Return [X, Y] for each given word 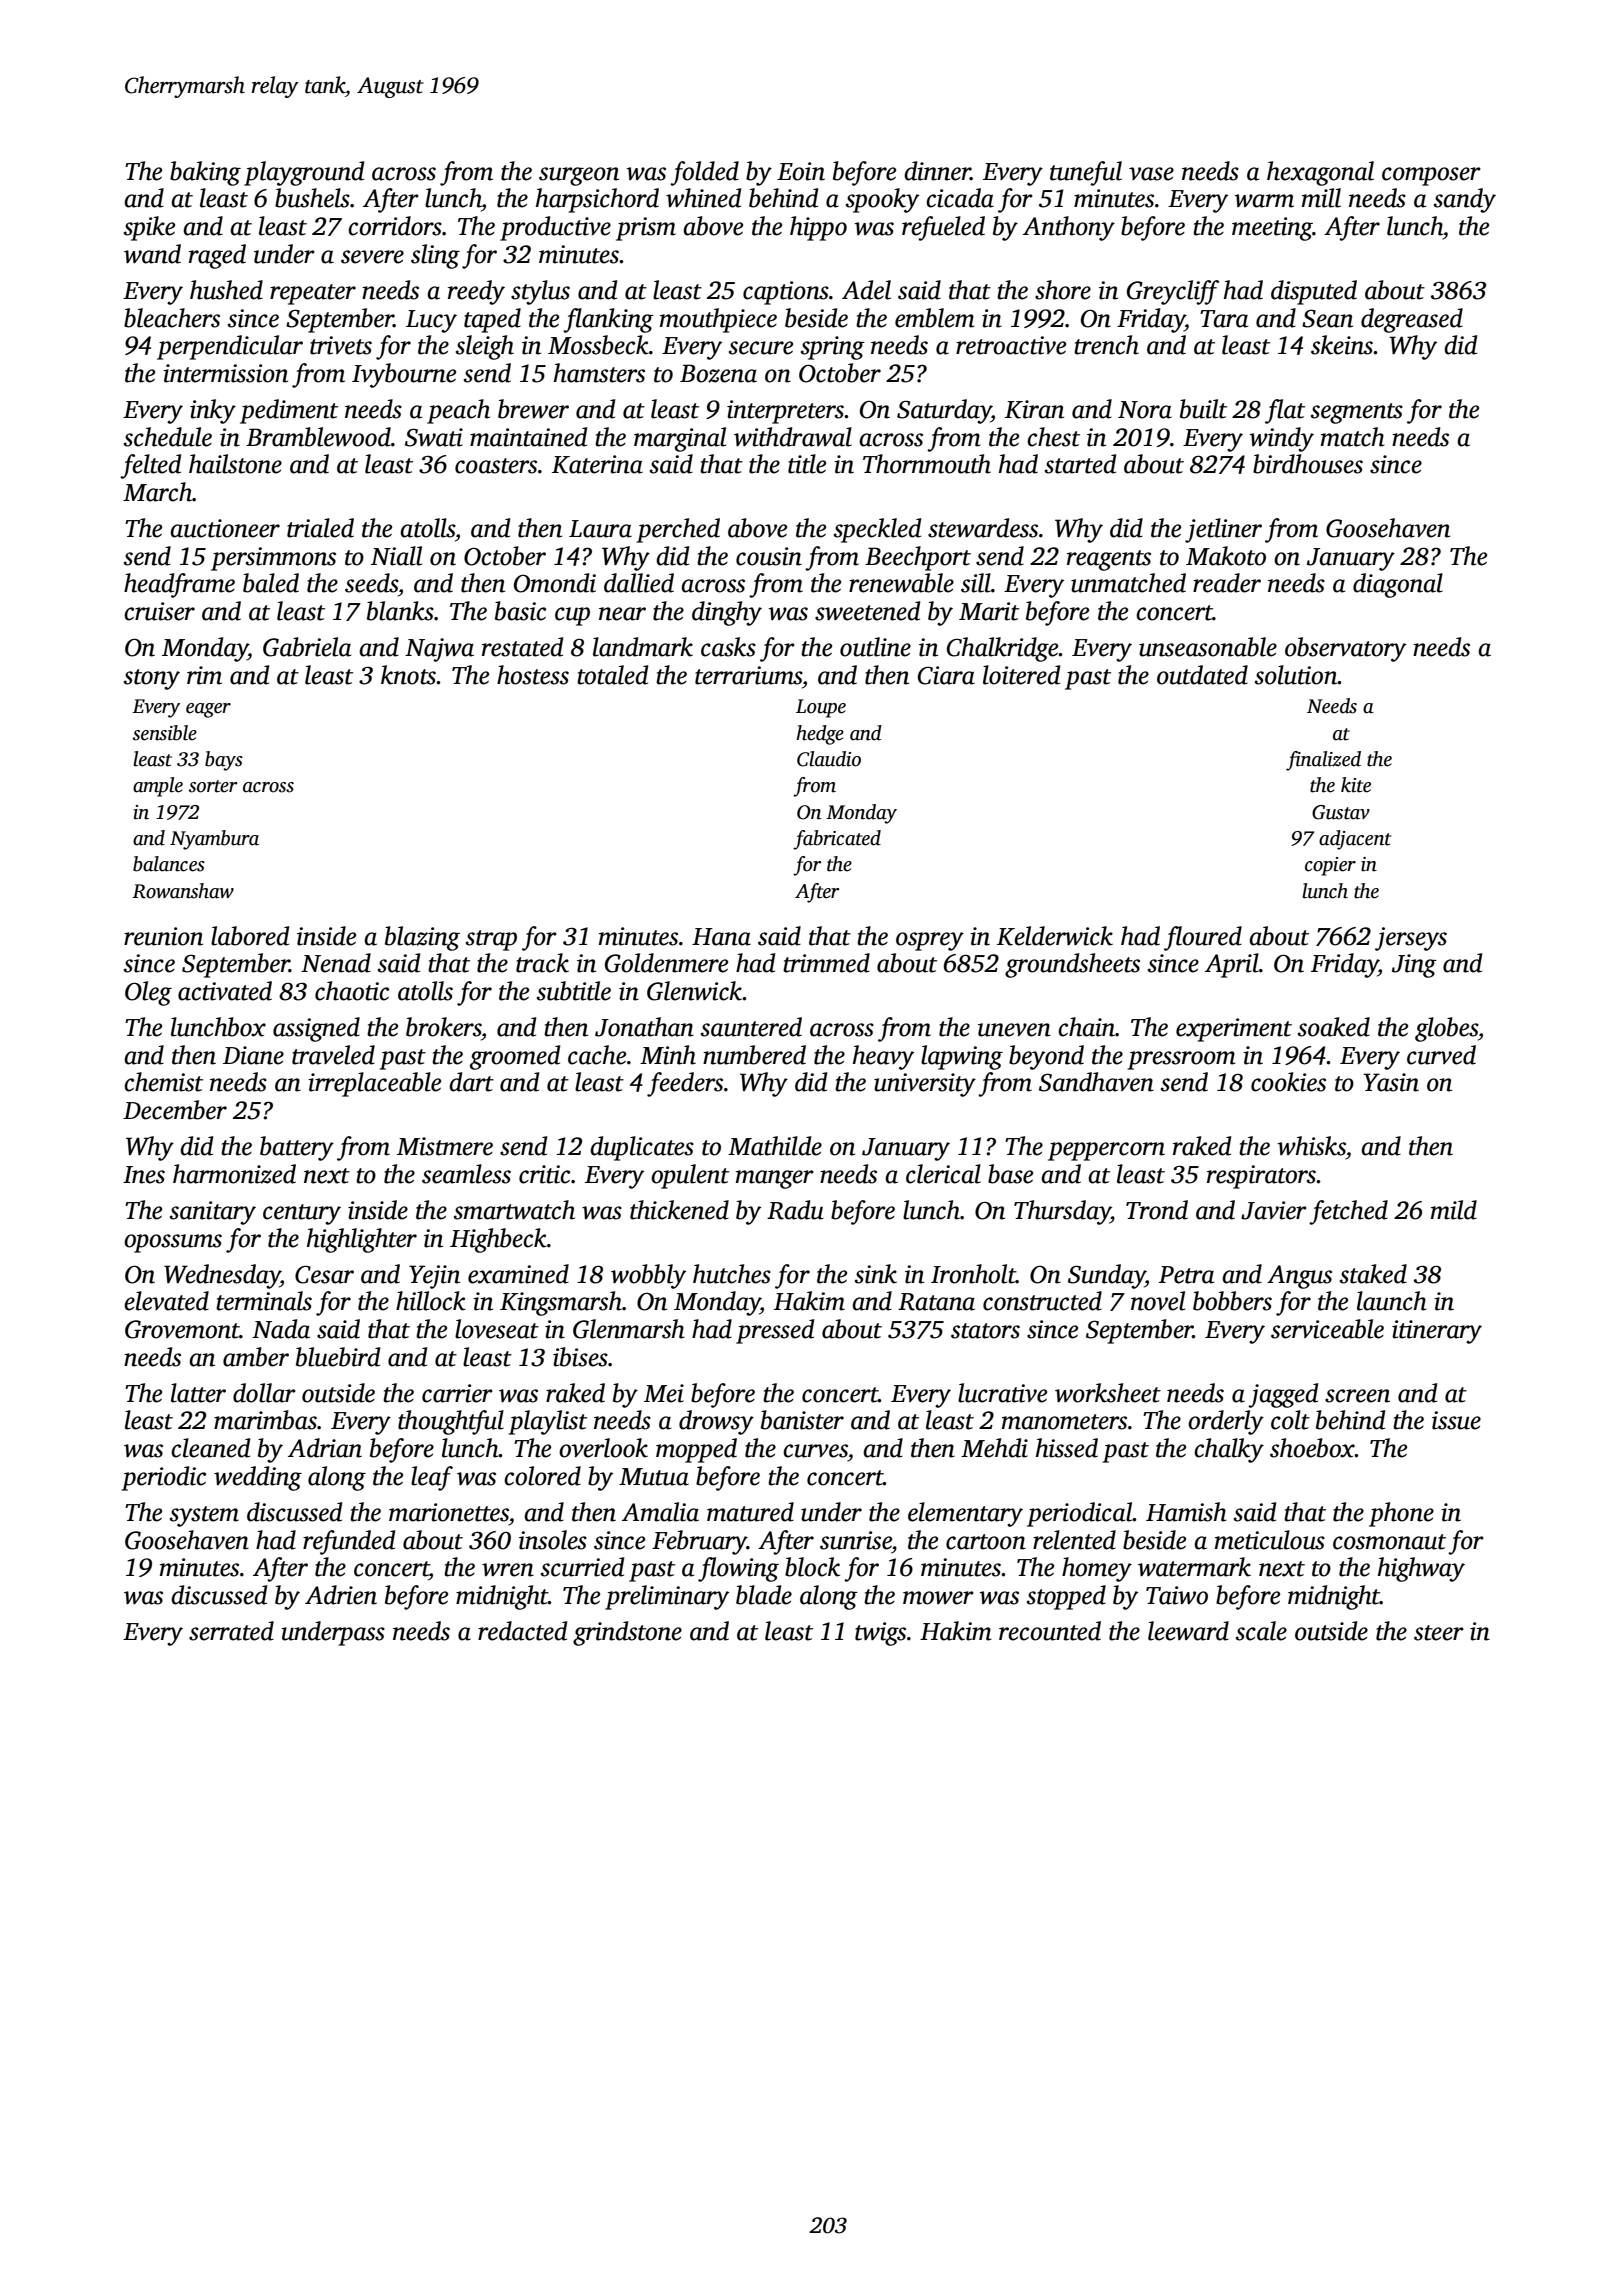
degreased [1412, 320]
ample [158, 787]
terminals [264, 1301]
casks [728, 647]
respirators [1262, 1177]
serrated [231, 1631]
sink [876, 1274]
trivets [341, 345]
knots [408, 675]
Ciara [946, 675]
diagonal [1398, 585]
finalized [1323, 761]
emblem [935, 318]
